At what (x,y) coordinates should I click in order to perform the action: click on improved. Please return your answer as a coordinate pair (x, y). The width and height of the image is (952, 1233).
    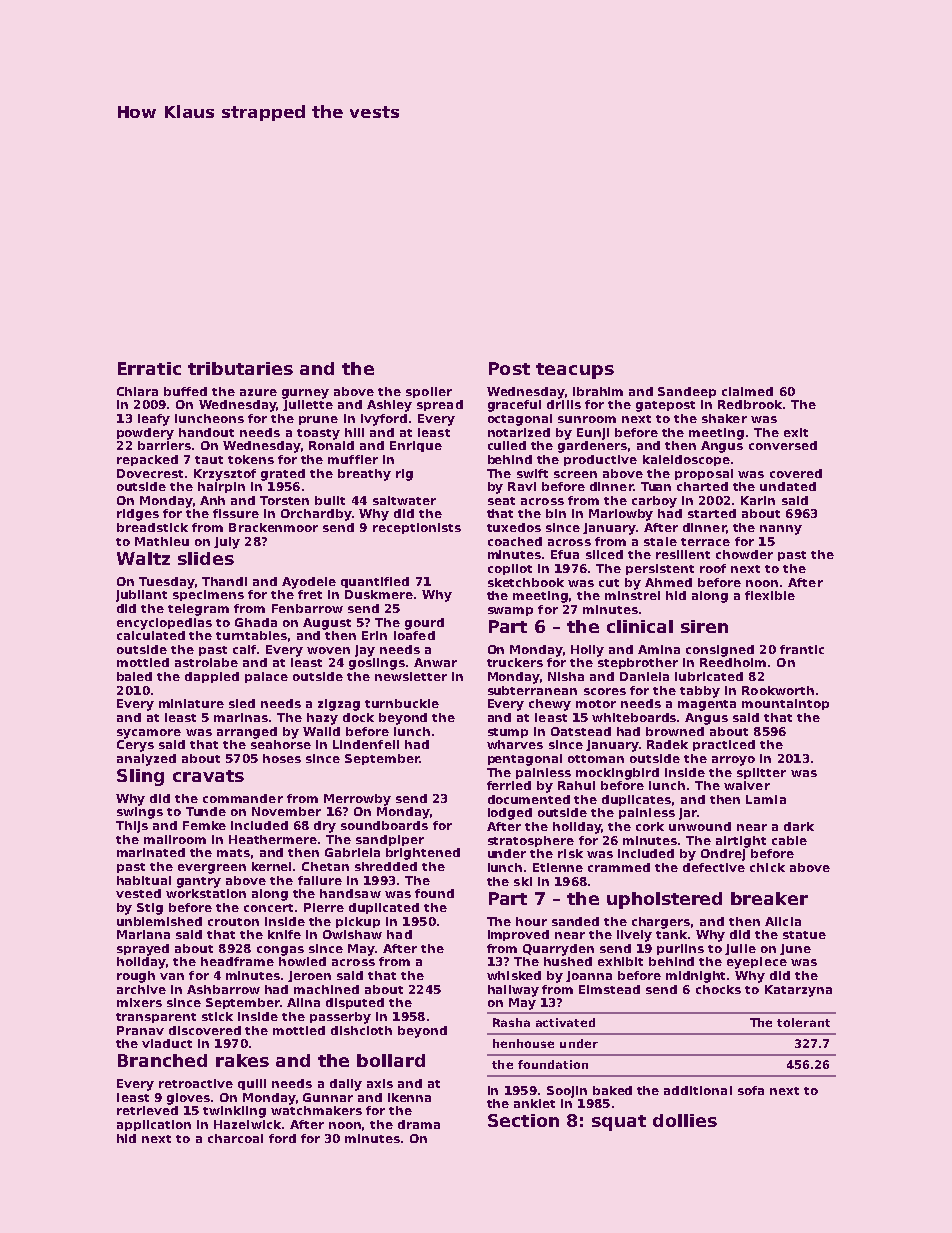
    Looking at the image, I should click on (518, 935).
